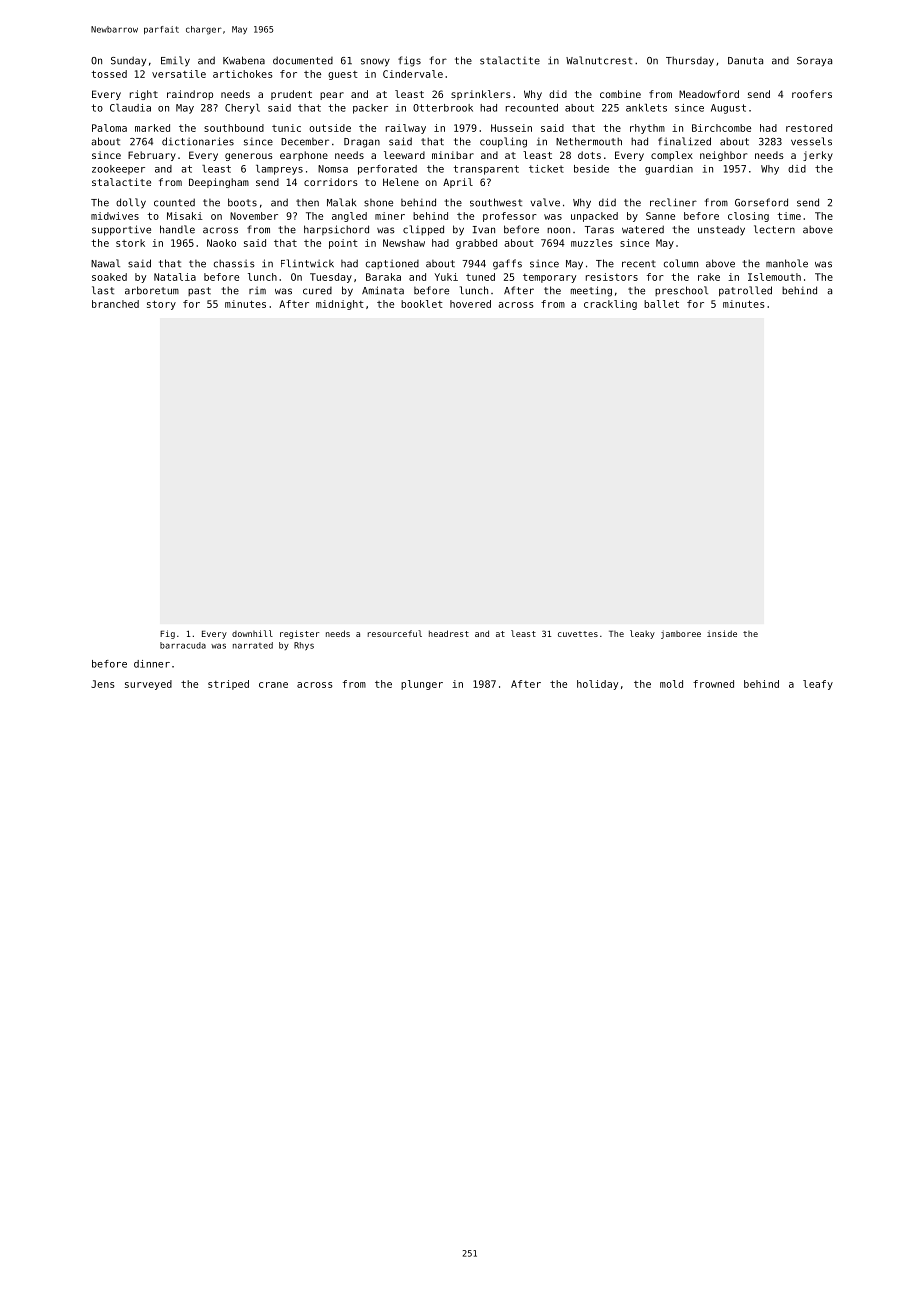 This document has width=924, height=1308. I want to click on watered, so click(643, 229).
